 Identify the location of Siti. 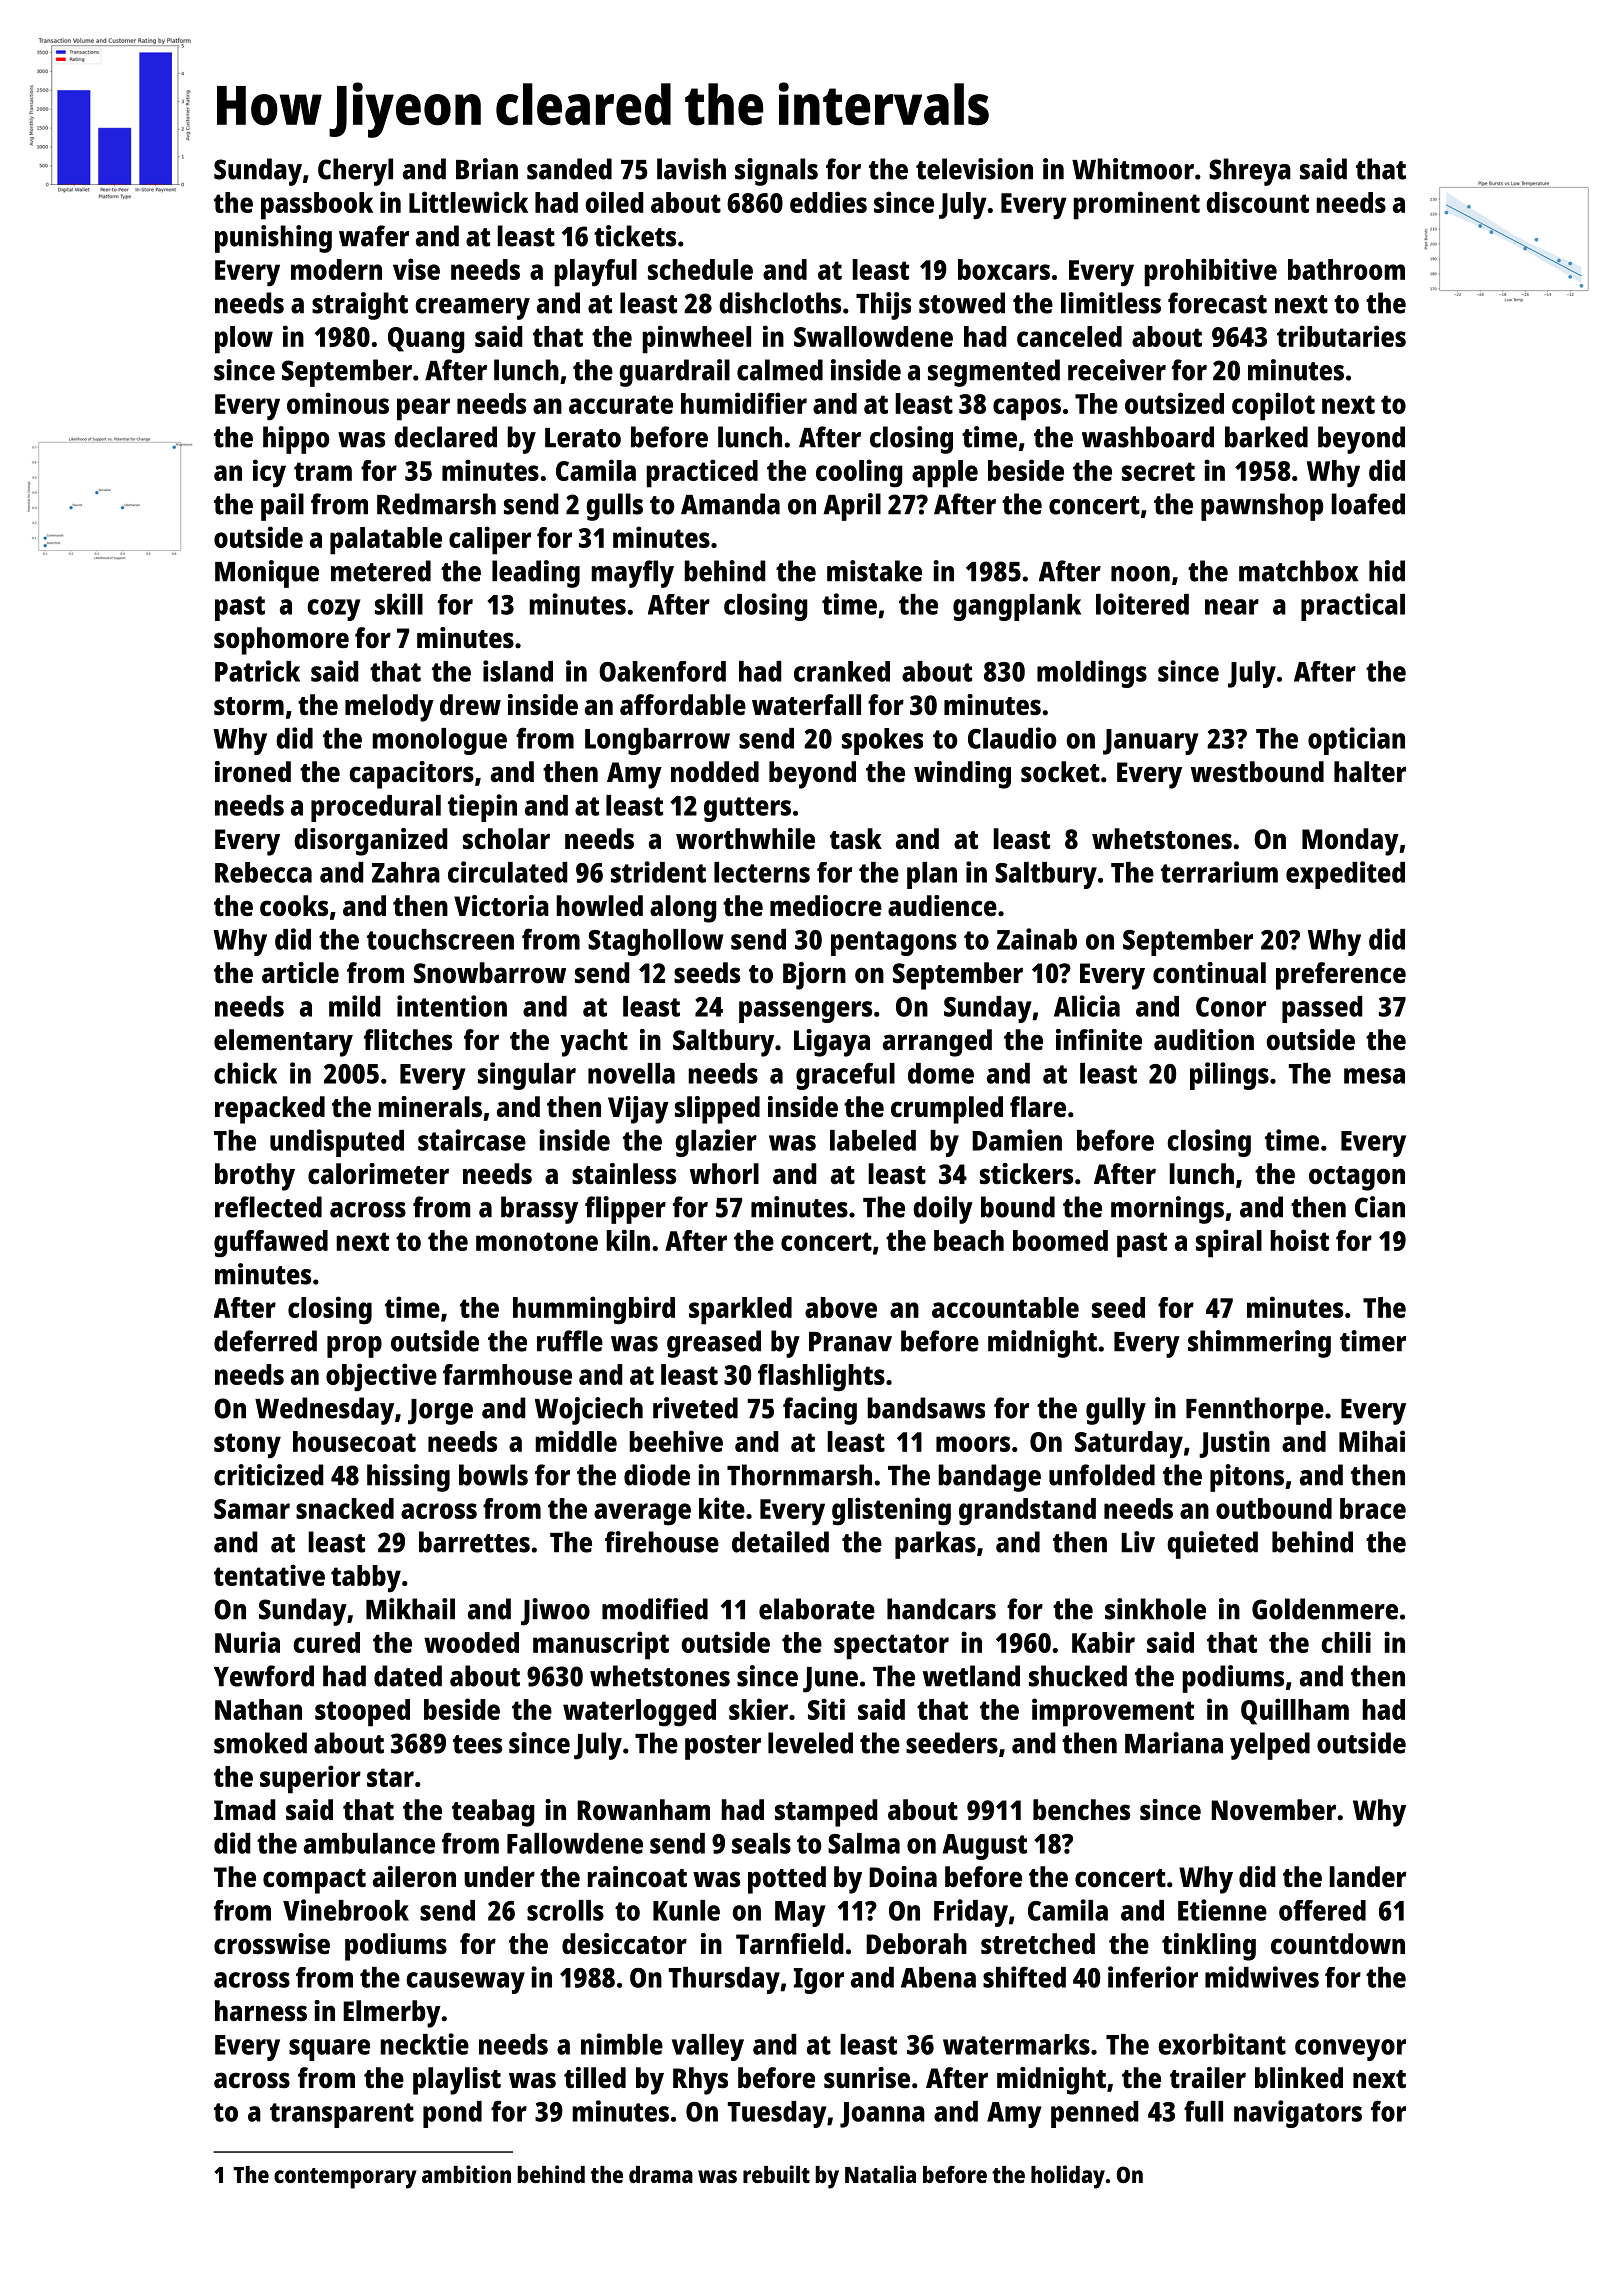
(826, 1709).
